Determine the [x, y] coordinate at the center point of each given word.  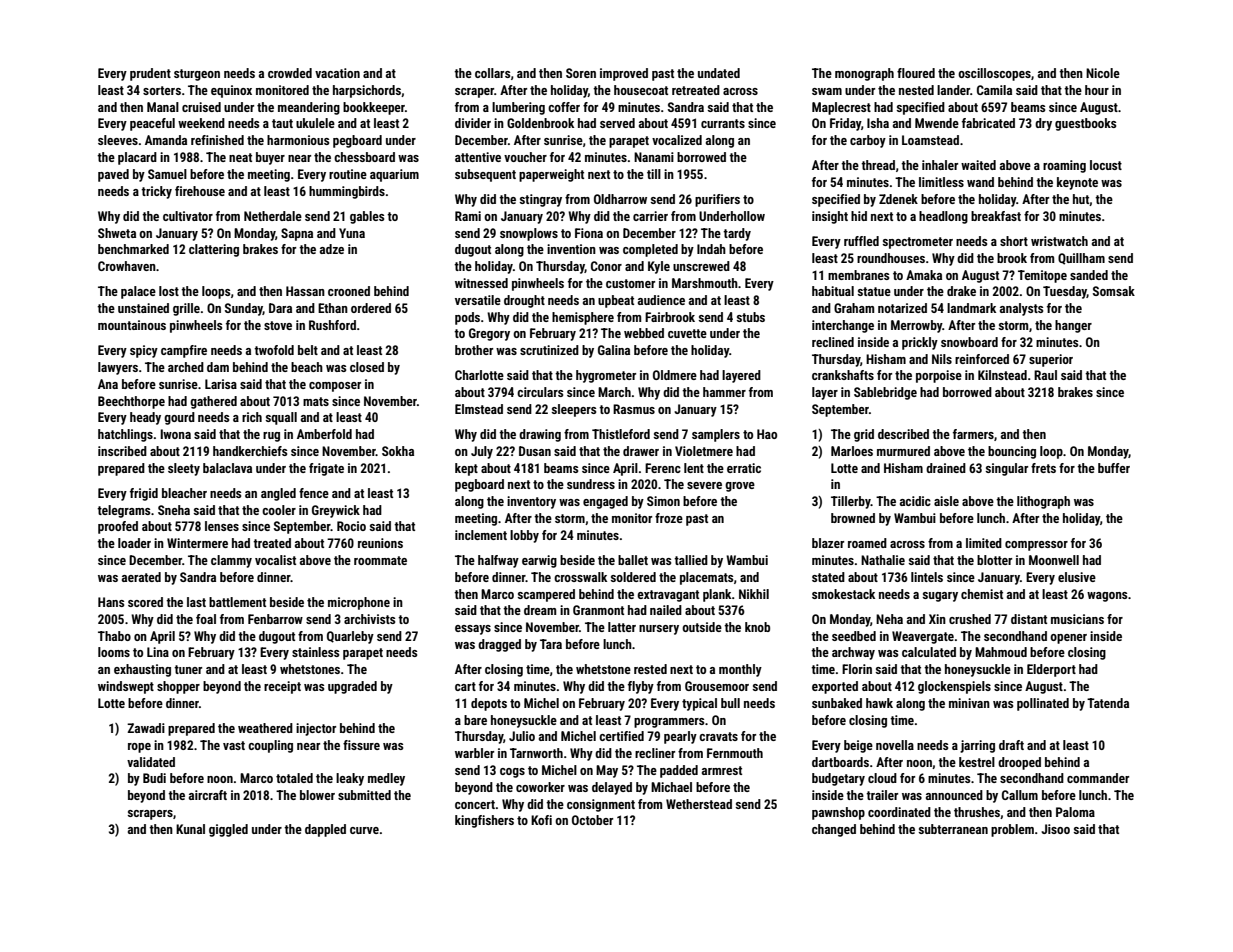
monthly [740, 670]
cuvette [687, 333]
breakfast [996, 216]
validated [151, 762]
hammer [724, 392]
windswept [126, 687]
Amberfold [324, 434]
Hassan [305, 291]
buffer [1114, 468]
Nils [942, 359]
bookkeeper [374, 108]
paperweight [551, 175]
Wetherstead [699, 804]
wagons [1107, 597]
